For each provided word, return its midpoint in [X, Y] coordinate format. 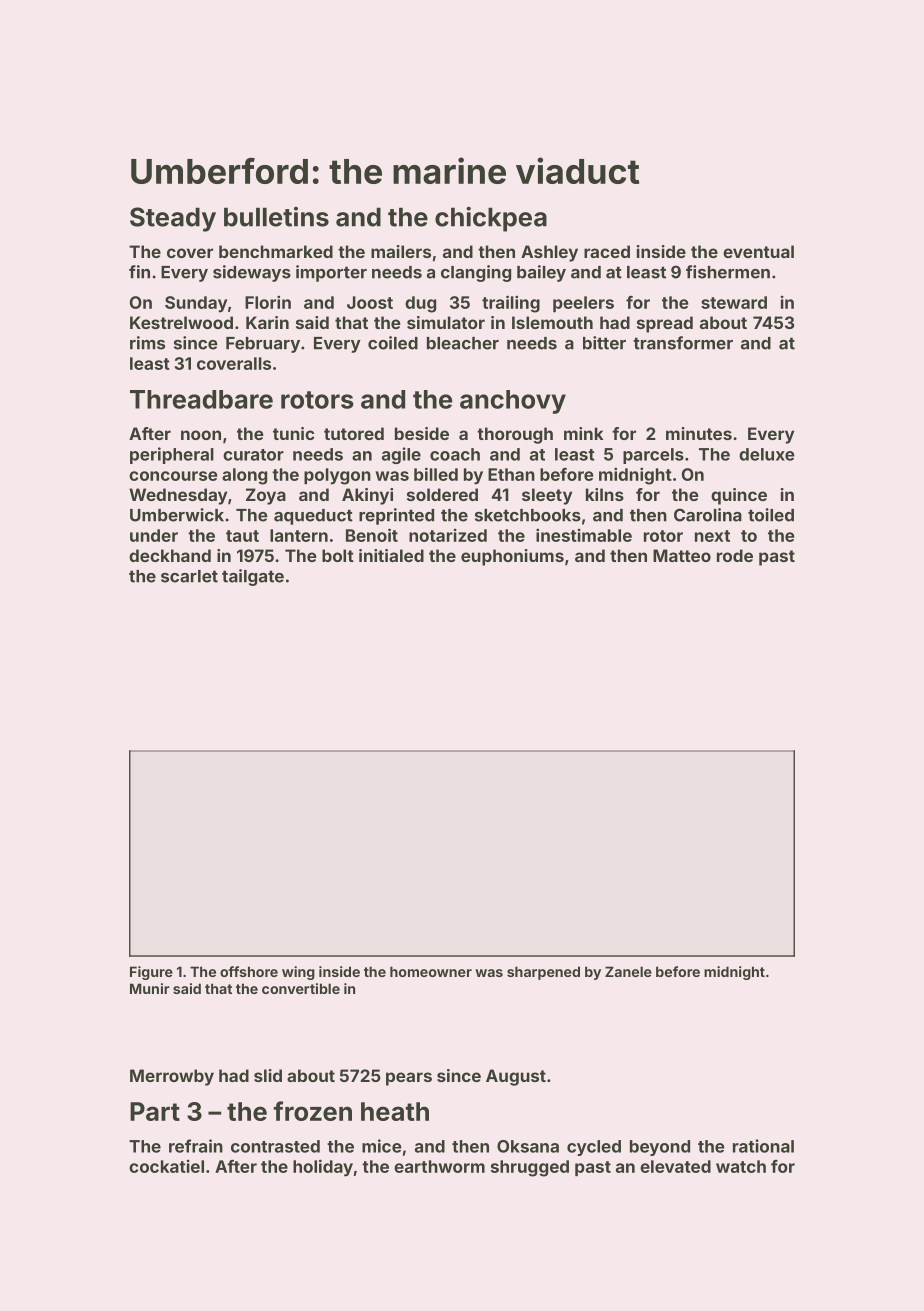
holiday [323, 1168]
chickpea [491, 219]
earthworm [439, 1166]
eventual [758, 251]
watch [741, 1166]
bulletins [276, 217]
